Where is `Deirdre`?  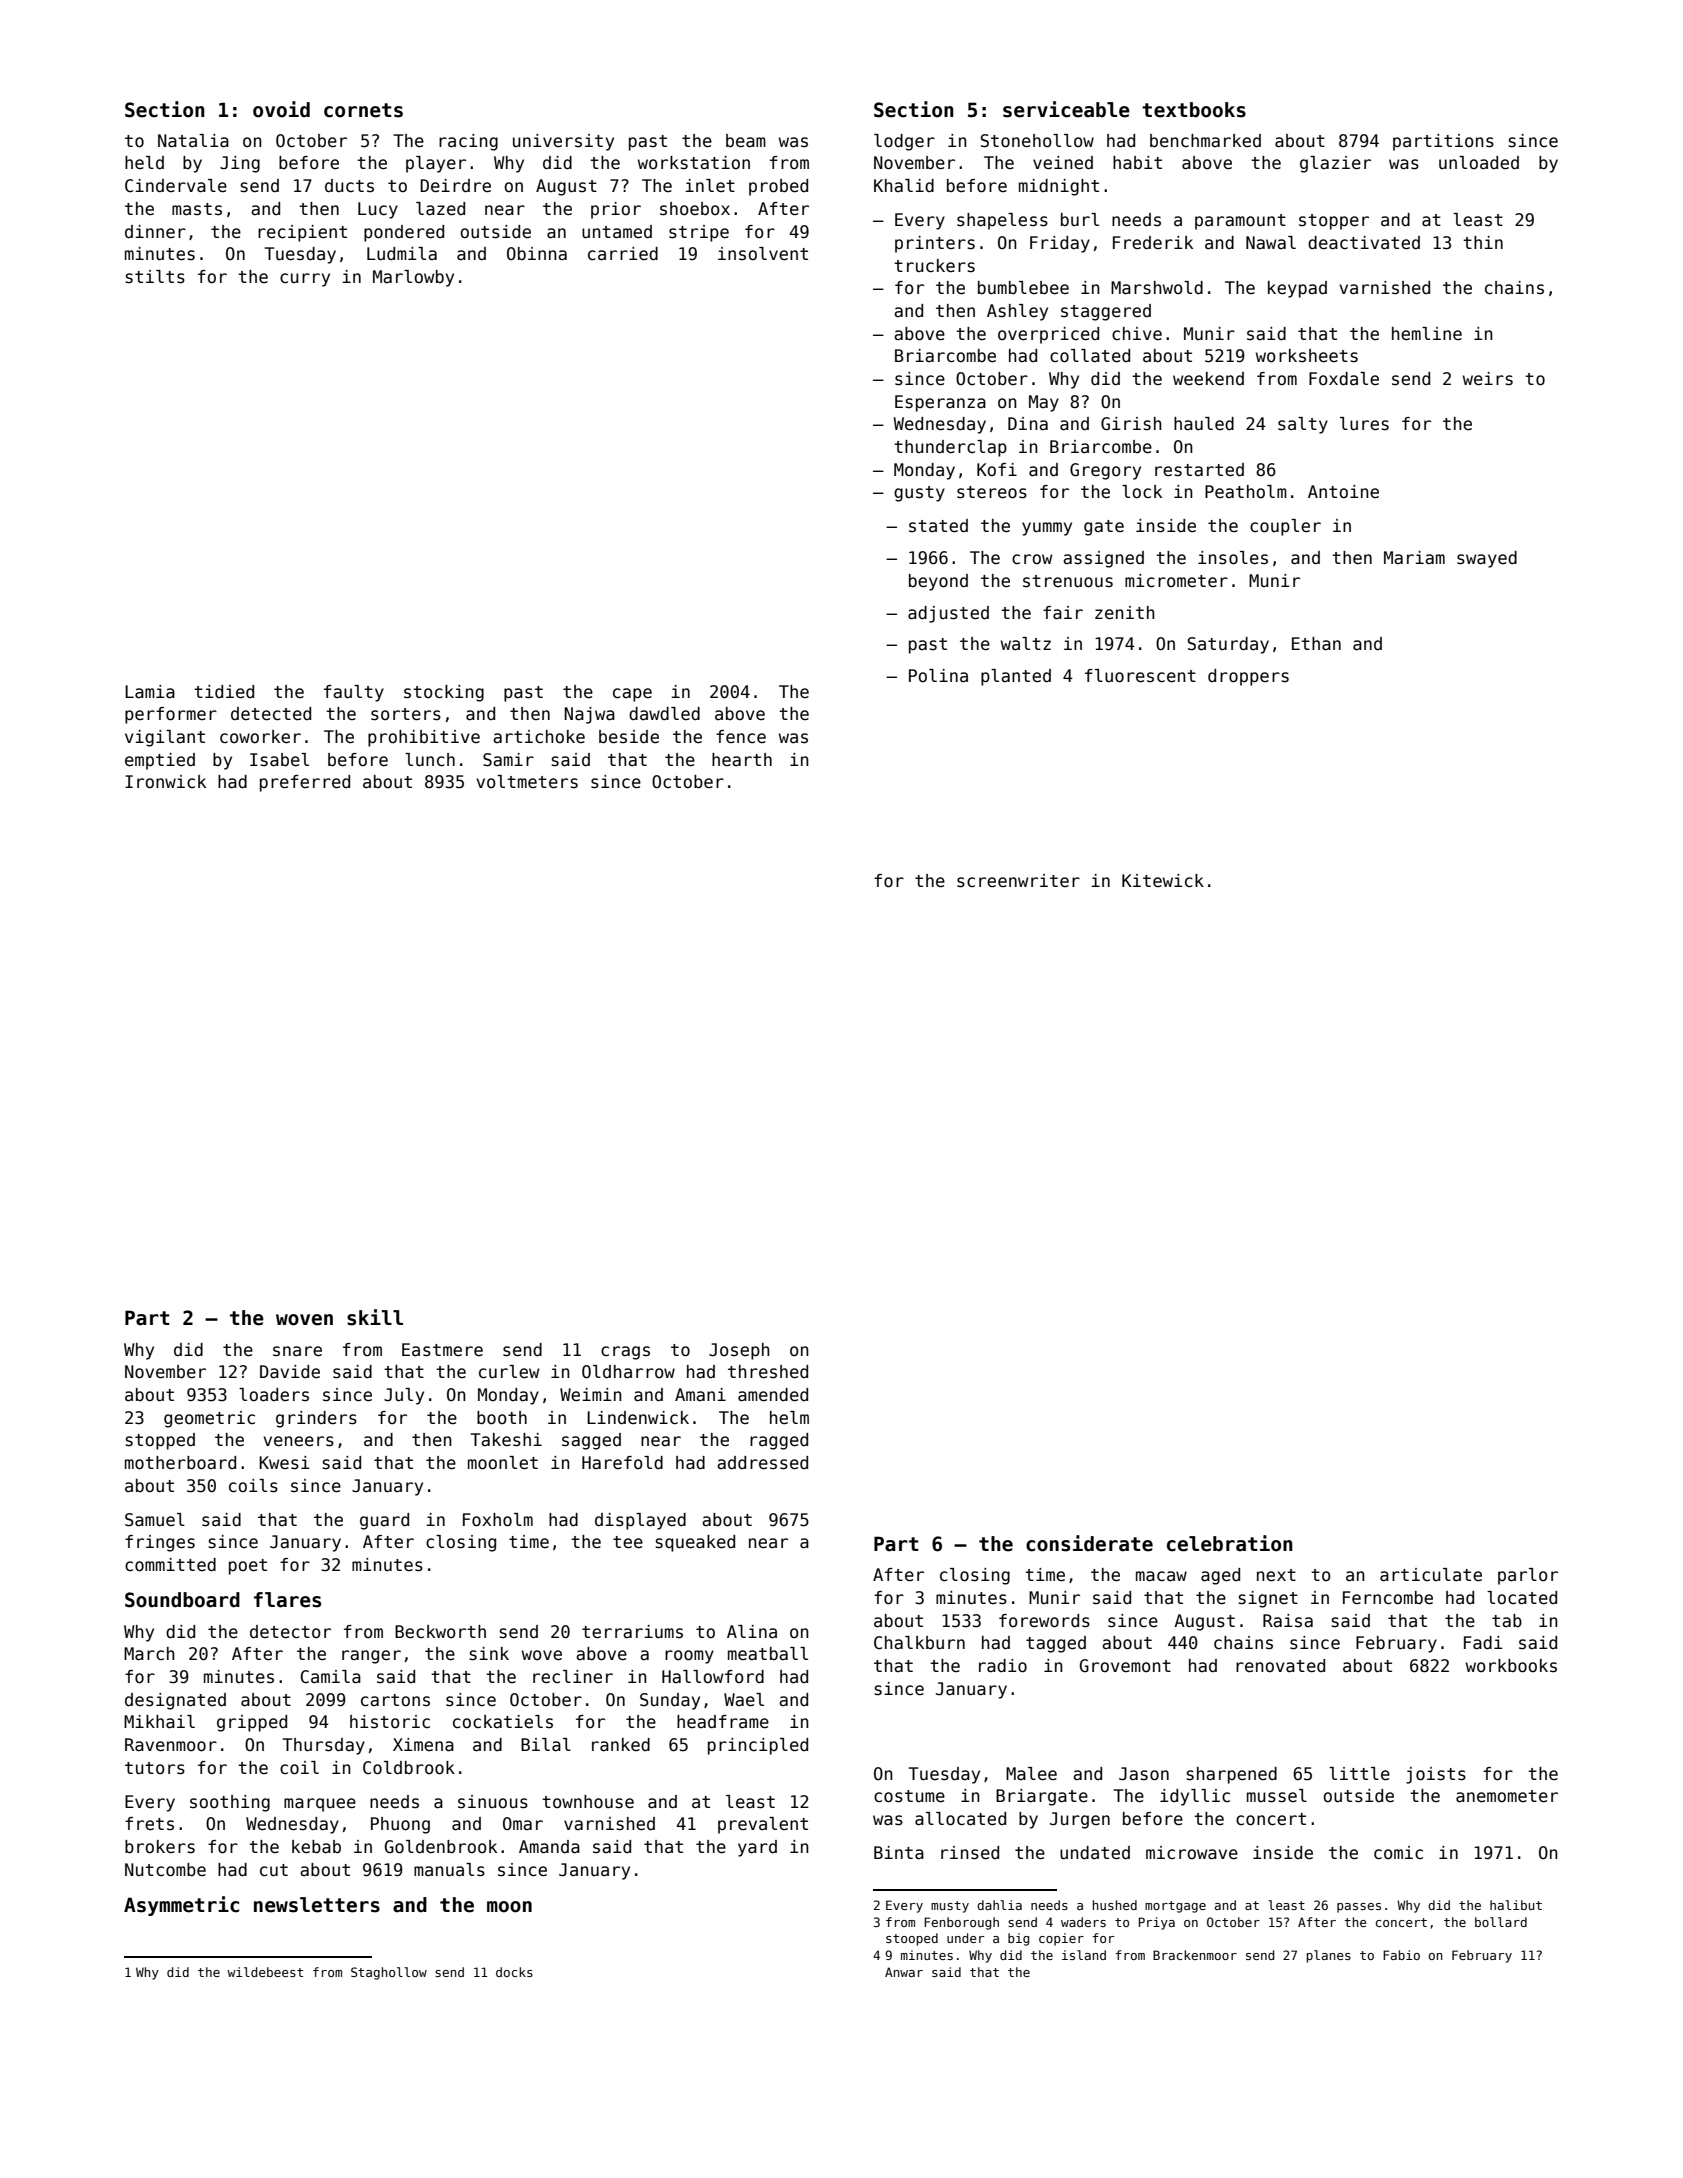
Deirdre is located at coordinates (455, 186).
